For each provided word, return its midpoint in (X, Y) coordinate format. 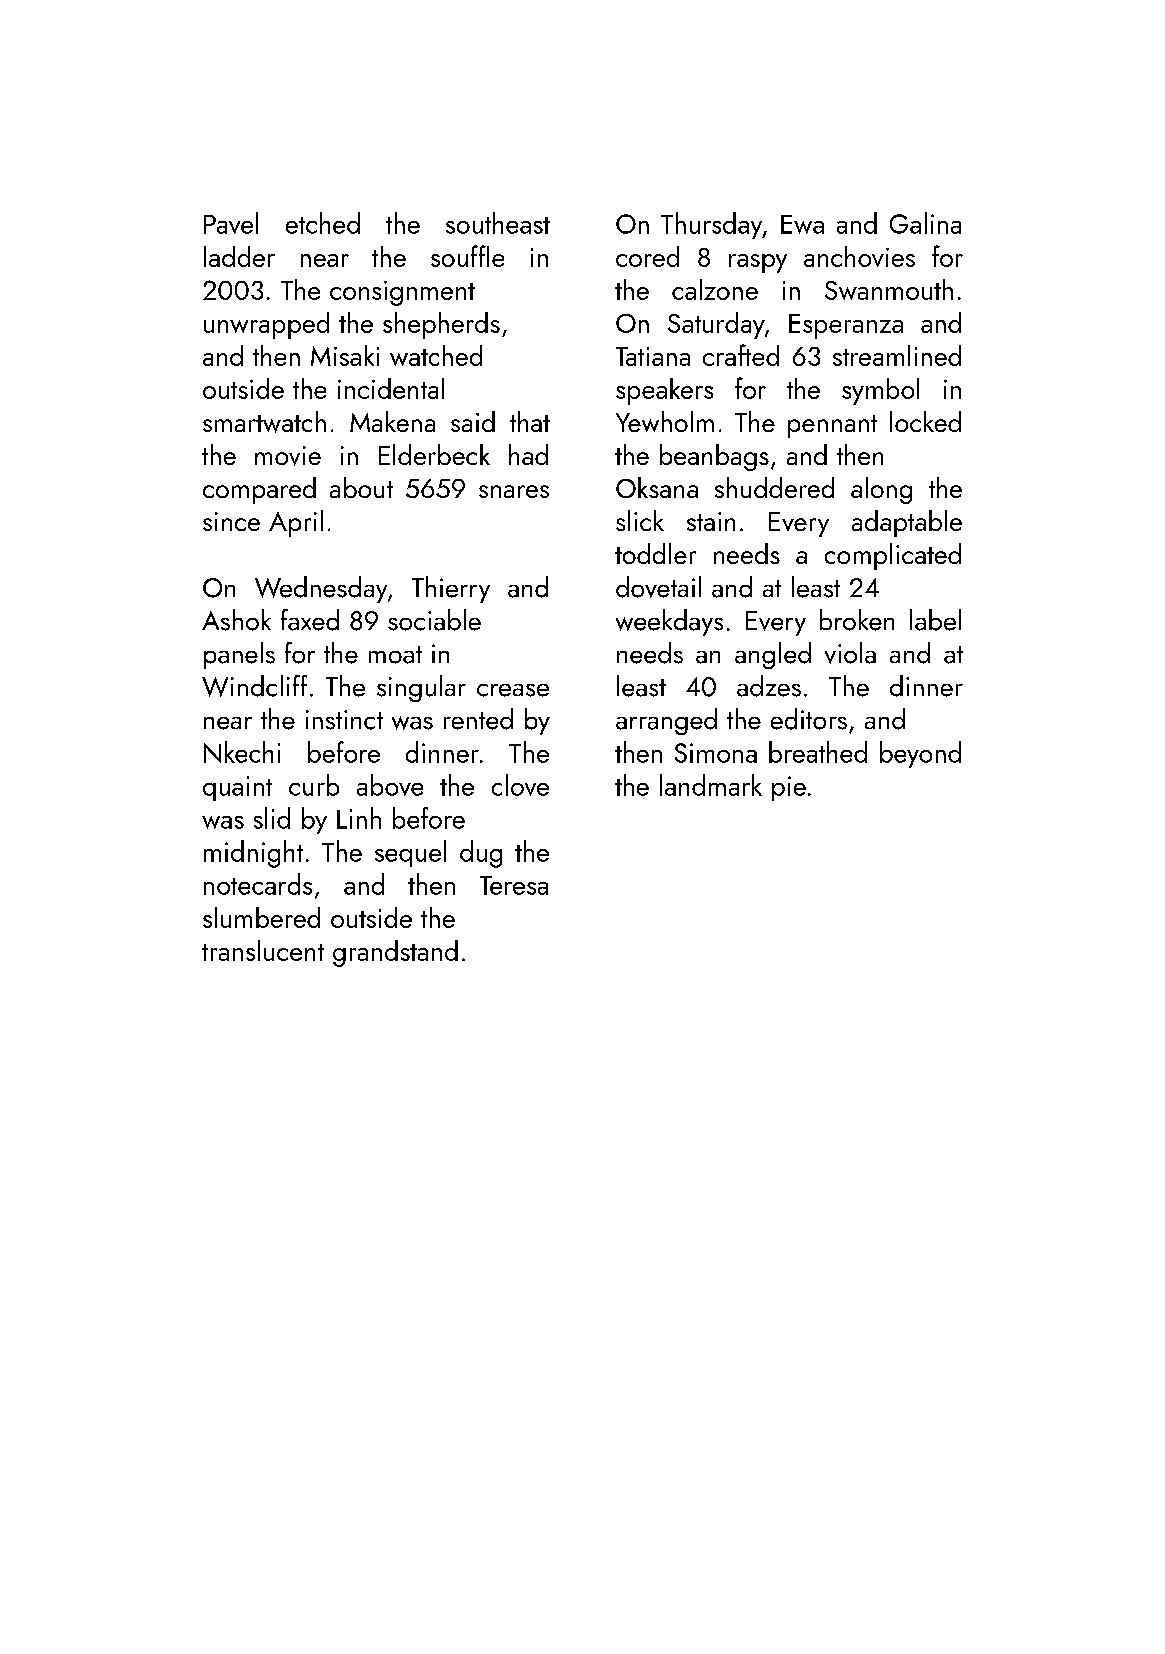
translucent (263, 950)
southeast (498, 223)
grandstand (395, 953)
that (530, 421)
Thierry (451, 589)
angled (773, 655)
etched (323, 223)
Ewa (802, 224)
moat (395, 655)
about (361, 487)
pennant (832, 426)
